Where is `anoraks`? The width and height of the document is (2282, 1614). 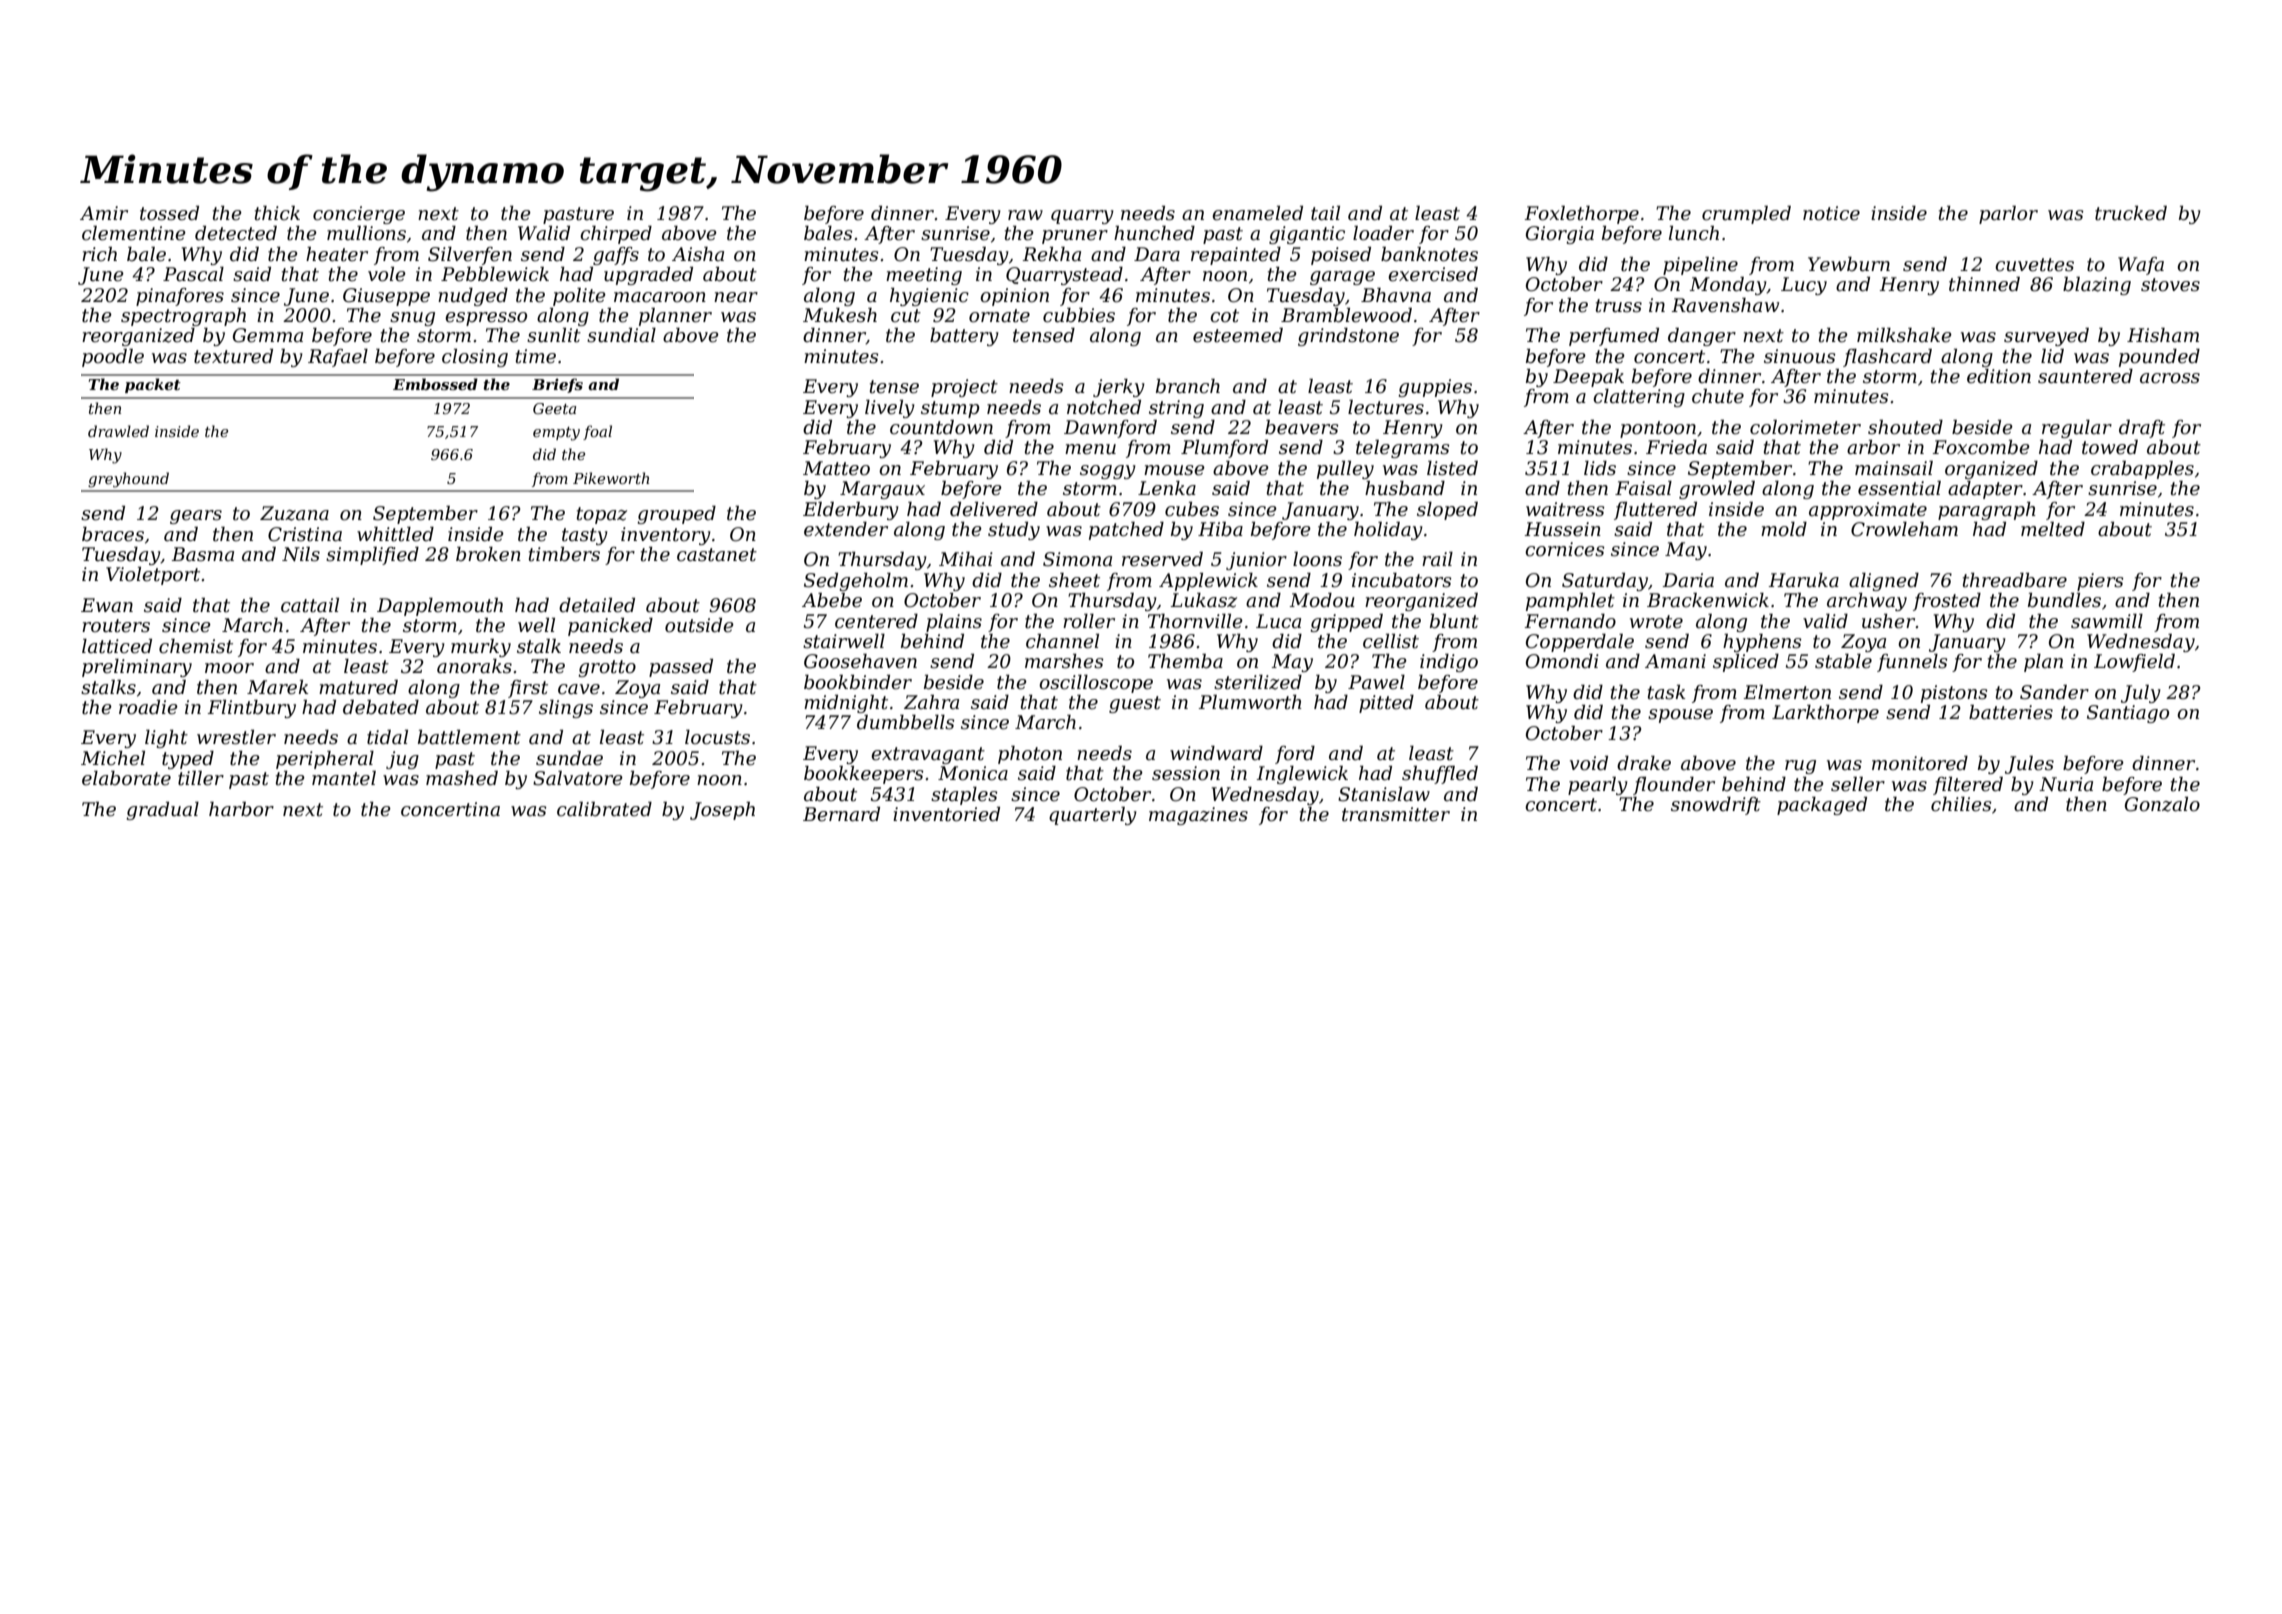 anoraks is located at coordinates (474, 666).
